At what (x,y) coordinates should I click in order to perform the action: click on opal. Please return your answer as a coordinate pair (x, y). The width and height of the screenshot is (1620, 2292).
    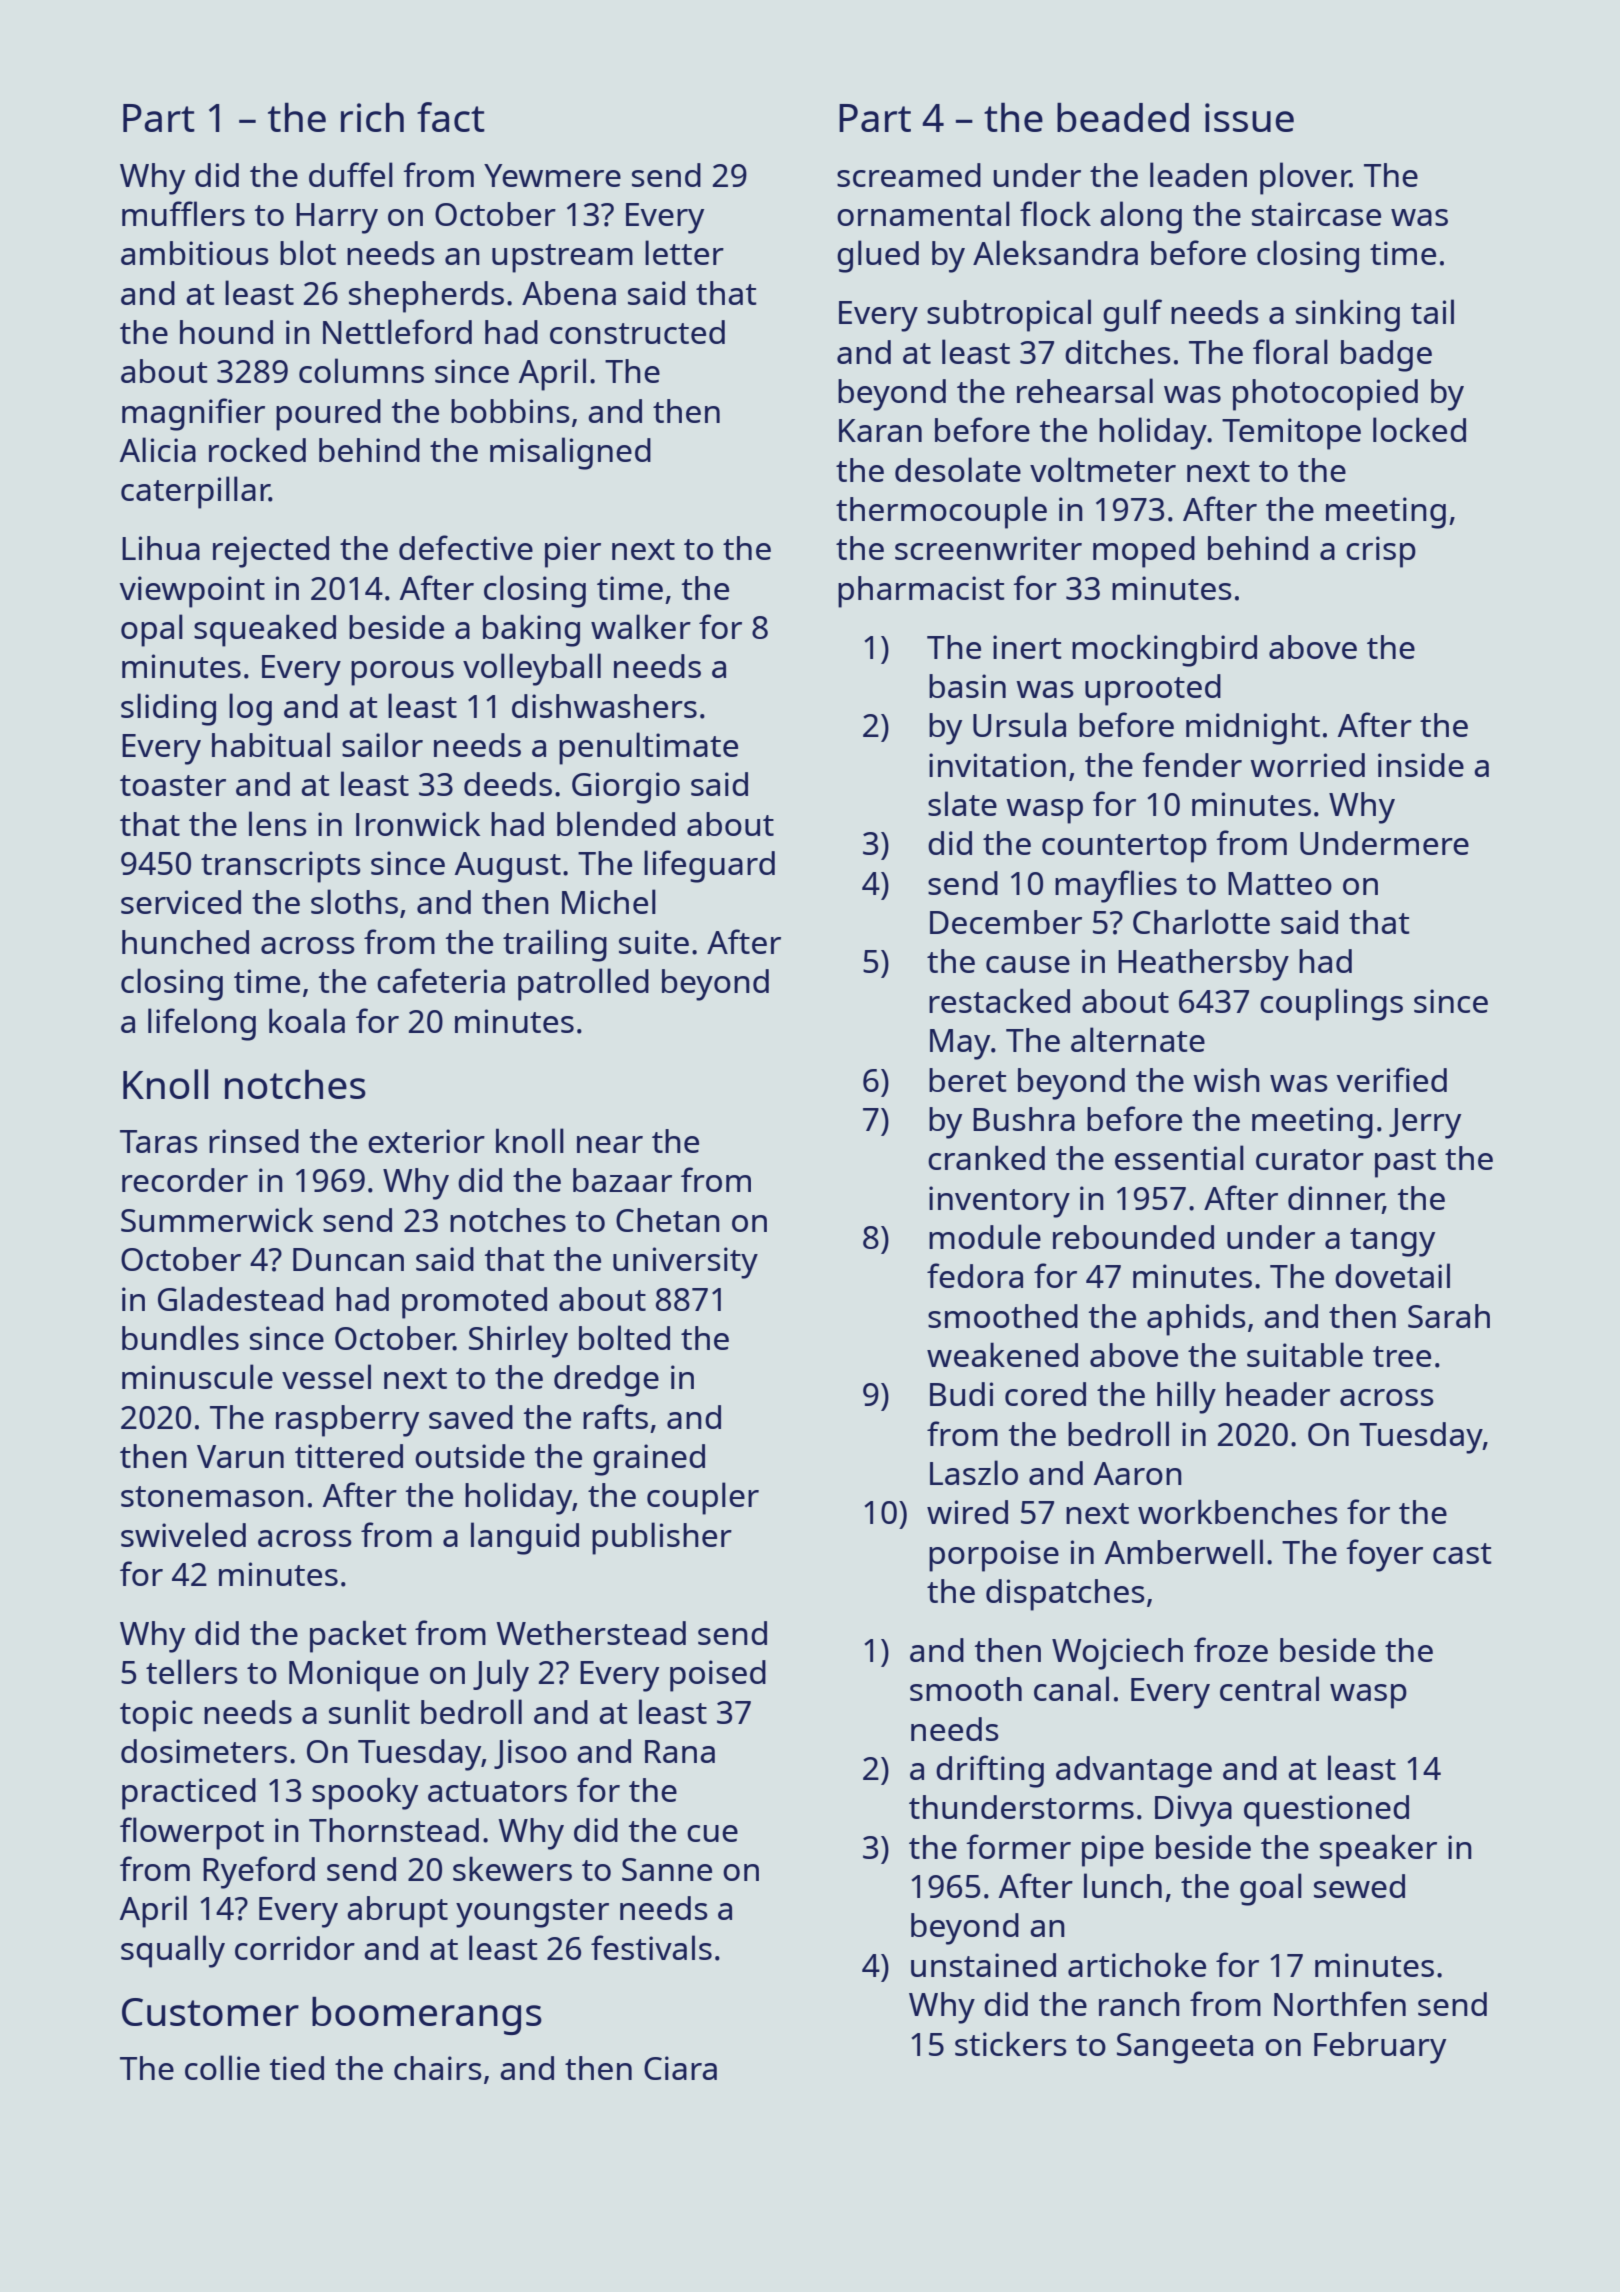
    Looking at the image, I should click on (152, 630).
